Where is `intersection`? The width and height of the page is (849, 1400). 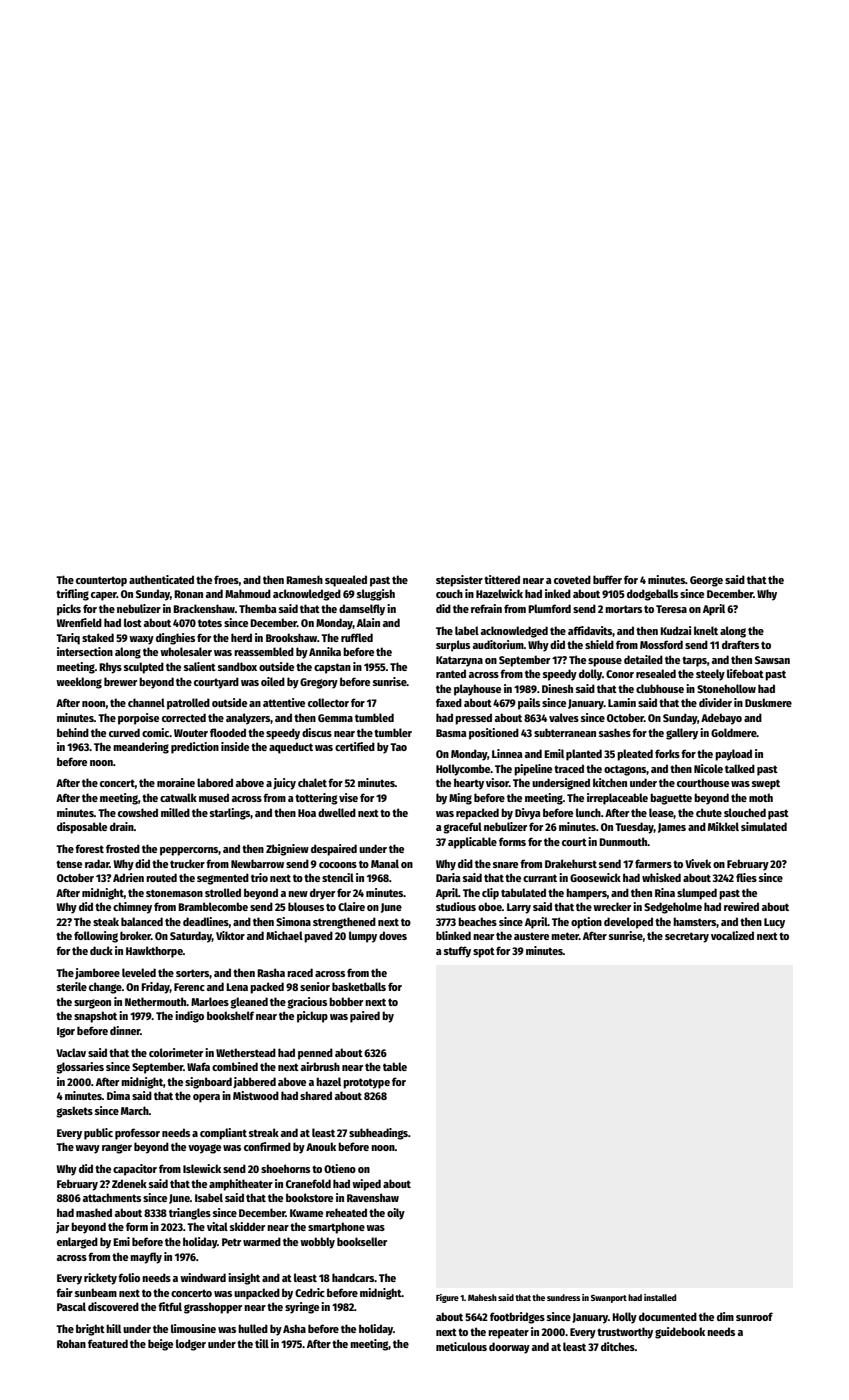
intersection is located at coordinates (85, 651).
